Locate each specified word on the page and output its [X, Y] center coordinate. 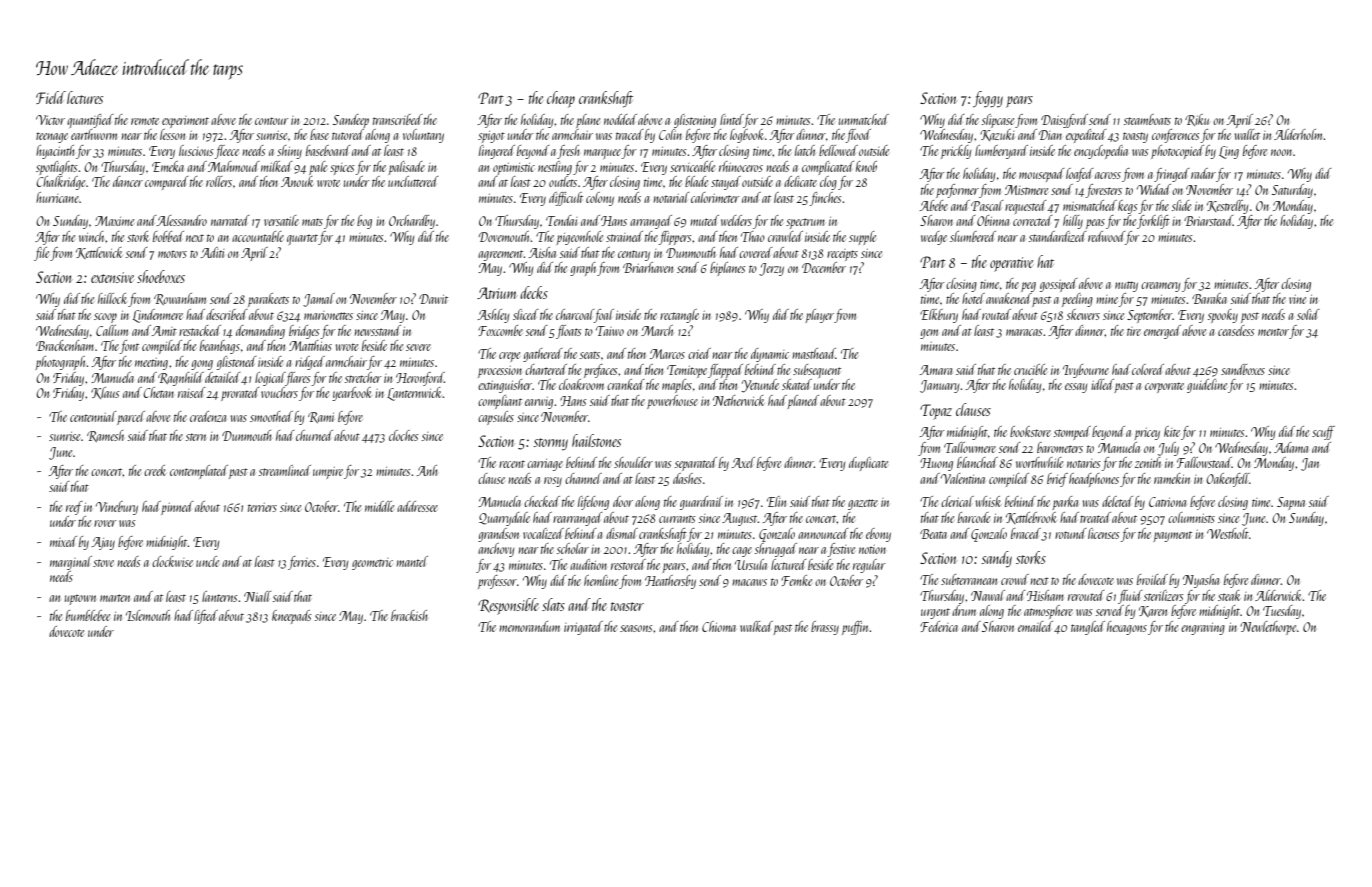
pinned [177, 508]
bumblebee [88, 615]
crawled [785, 236]
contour [272, 121]
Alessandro [182, 220]
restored [628, 564]
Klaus [105, 393]
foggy [988, 99]
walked [756, 626]
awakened [1009, 298]
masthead [814, 353]
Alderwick [1279, 595]
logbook [747, 136]
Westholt [1228, 533]
